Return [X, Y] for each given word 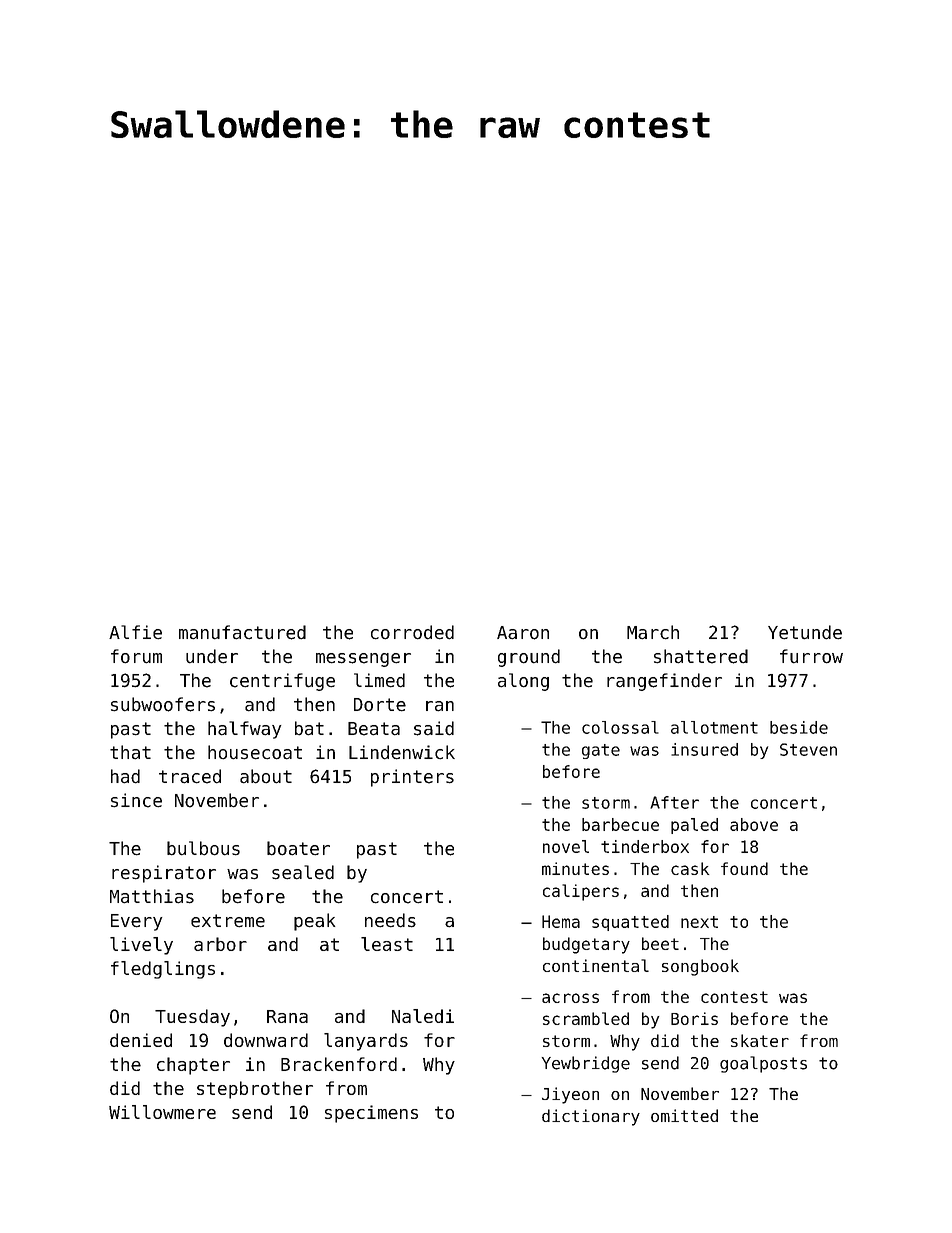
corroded [412, 632]
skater [760, 1040]
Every [136, 922]
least [387, 944]
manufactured [242, 632]
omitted [684, 1115]
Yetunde [805, 632]
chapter [193, 1066]
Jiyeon [570, 1095]
